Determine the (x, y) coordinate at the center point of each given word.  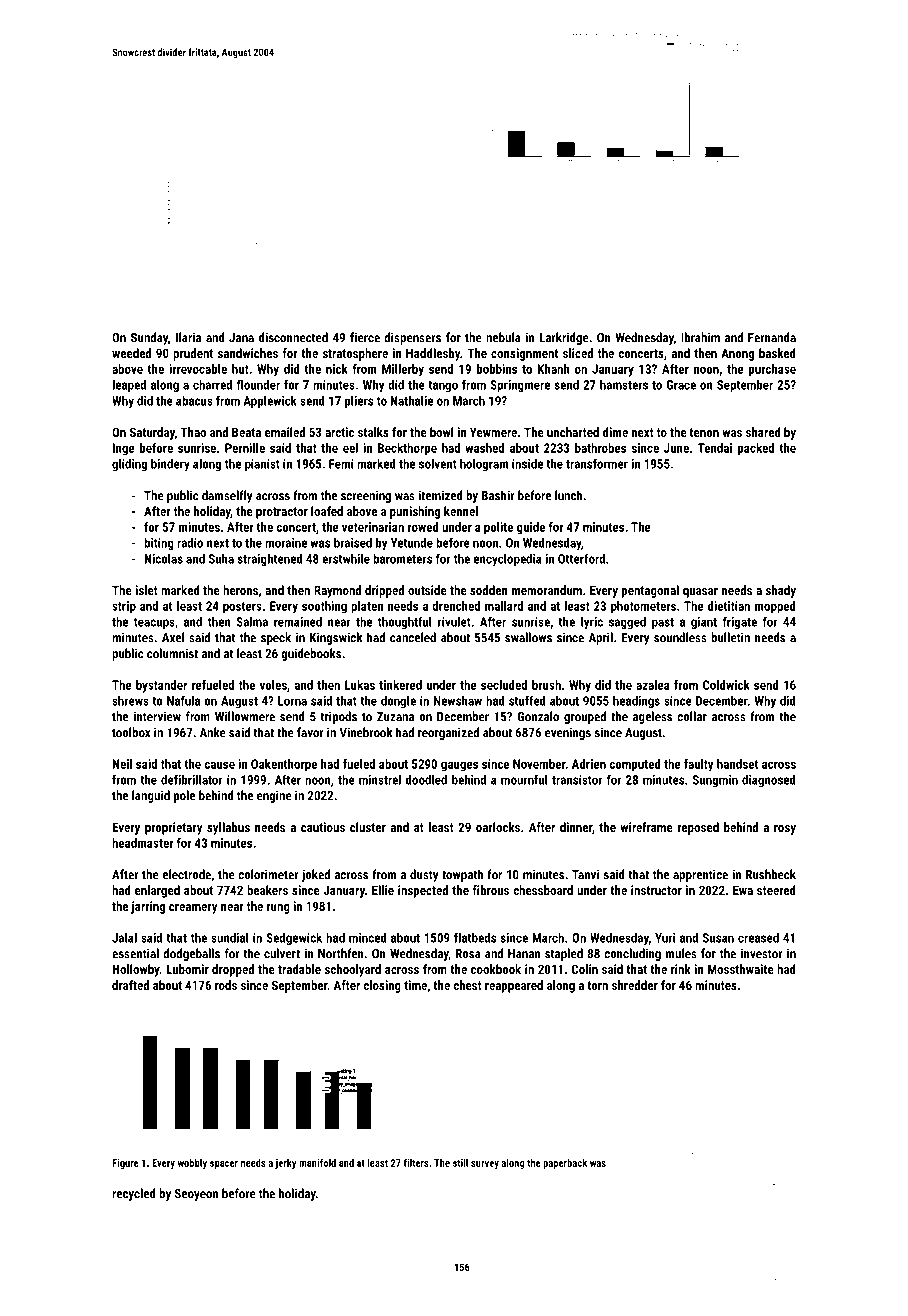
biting (159, 544)
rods (226, 985)
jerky (285, 1164)
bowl (442, 432)
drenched (456, 606)
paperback (565, 1164)
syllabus (228, 828)
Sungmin (715, 781)
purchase (772, 370)
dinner (576, 827)
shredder (635, 985)
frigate (739, 623)
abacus (194, 400)
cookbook (496, 969)
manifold (317, 1162)
